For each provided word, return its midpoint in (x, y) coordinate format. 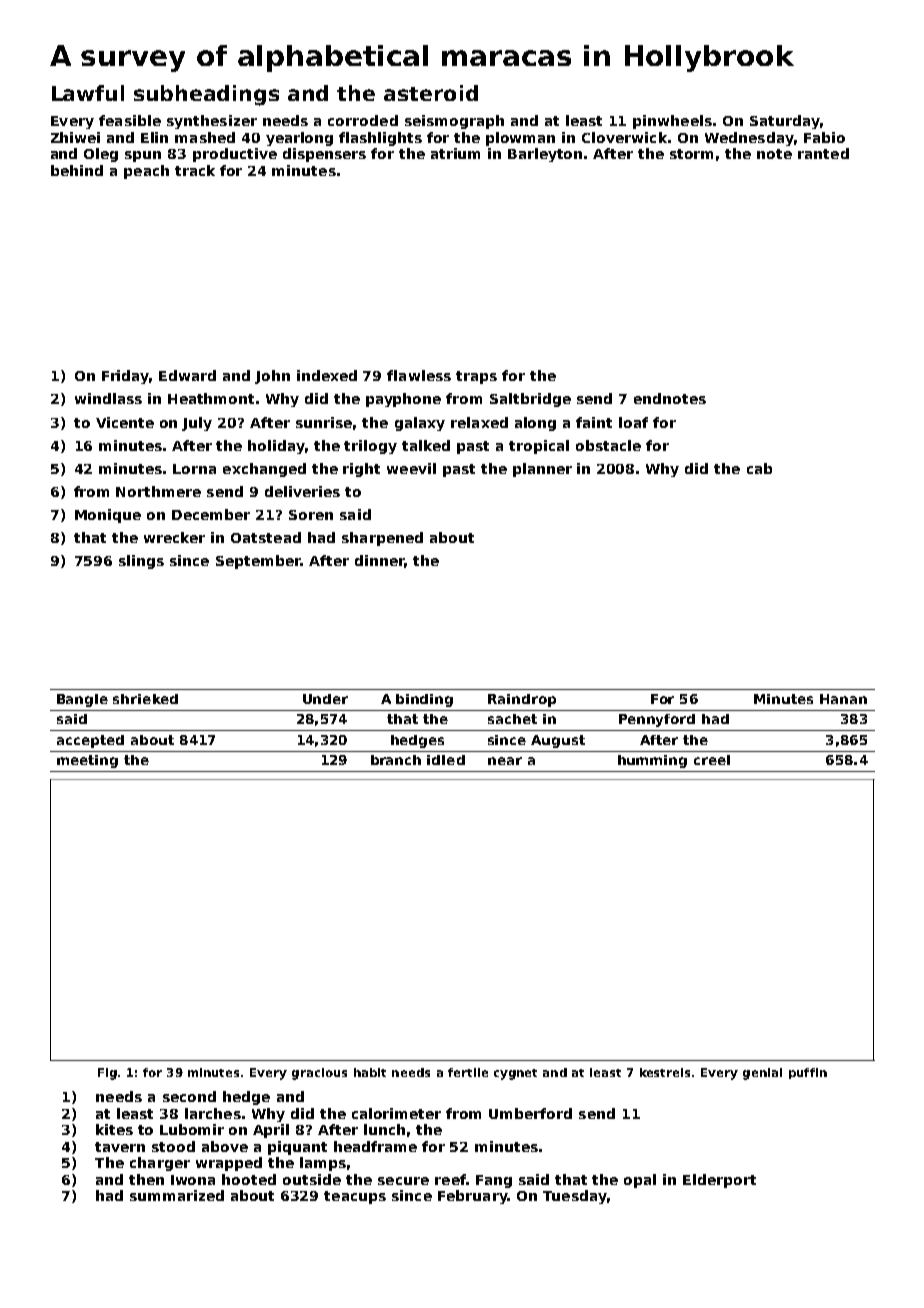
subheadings (206, 95)
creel (712, 760)
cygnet (515, 1074)
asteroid (431, 93)
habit (370, 1072)
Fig (107, 1074)
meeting (87, 761)
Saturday (785, 122)
